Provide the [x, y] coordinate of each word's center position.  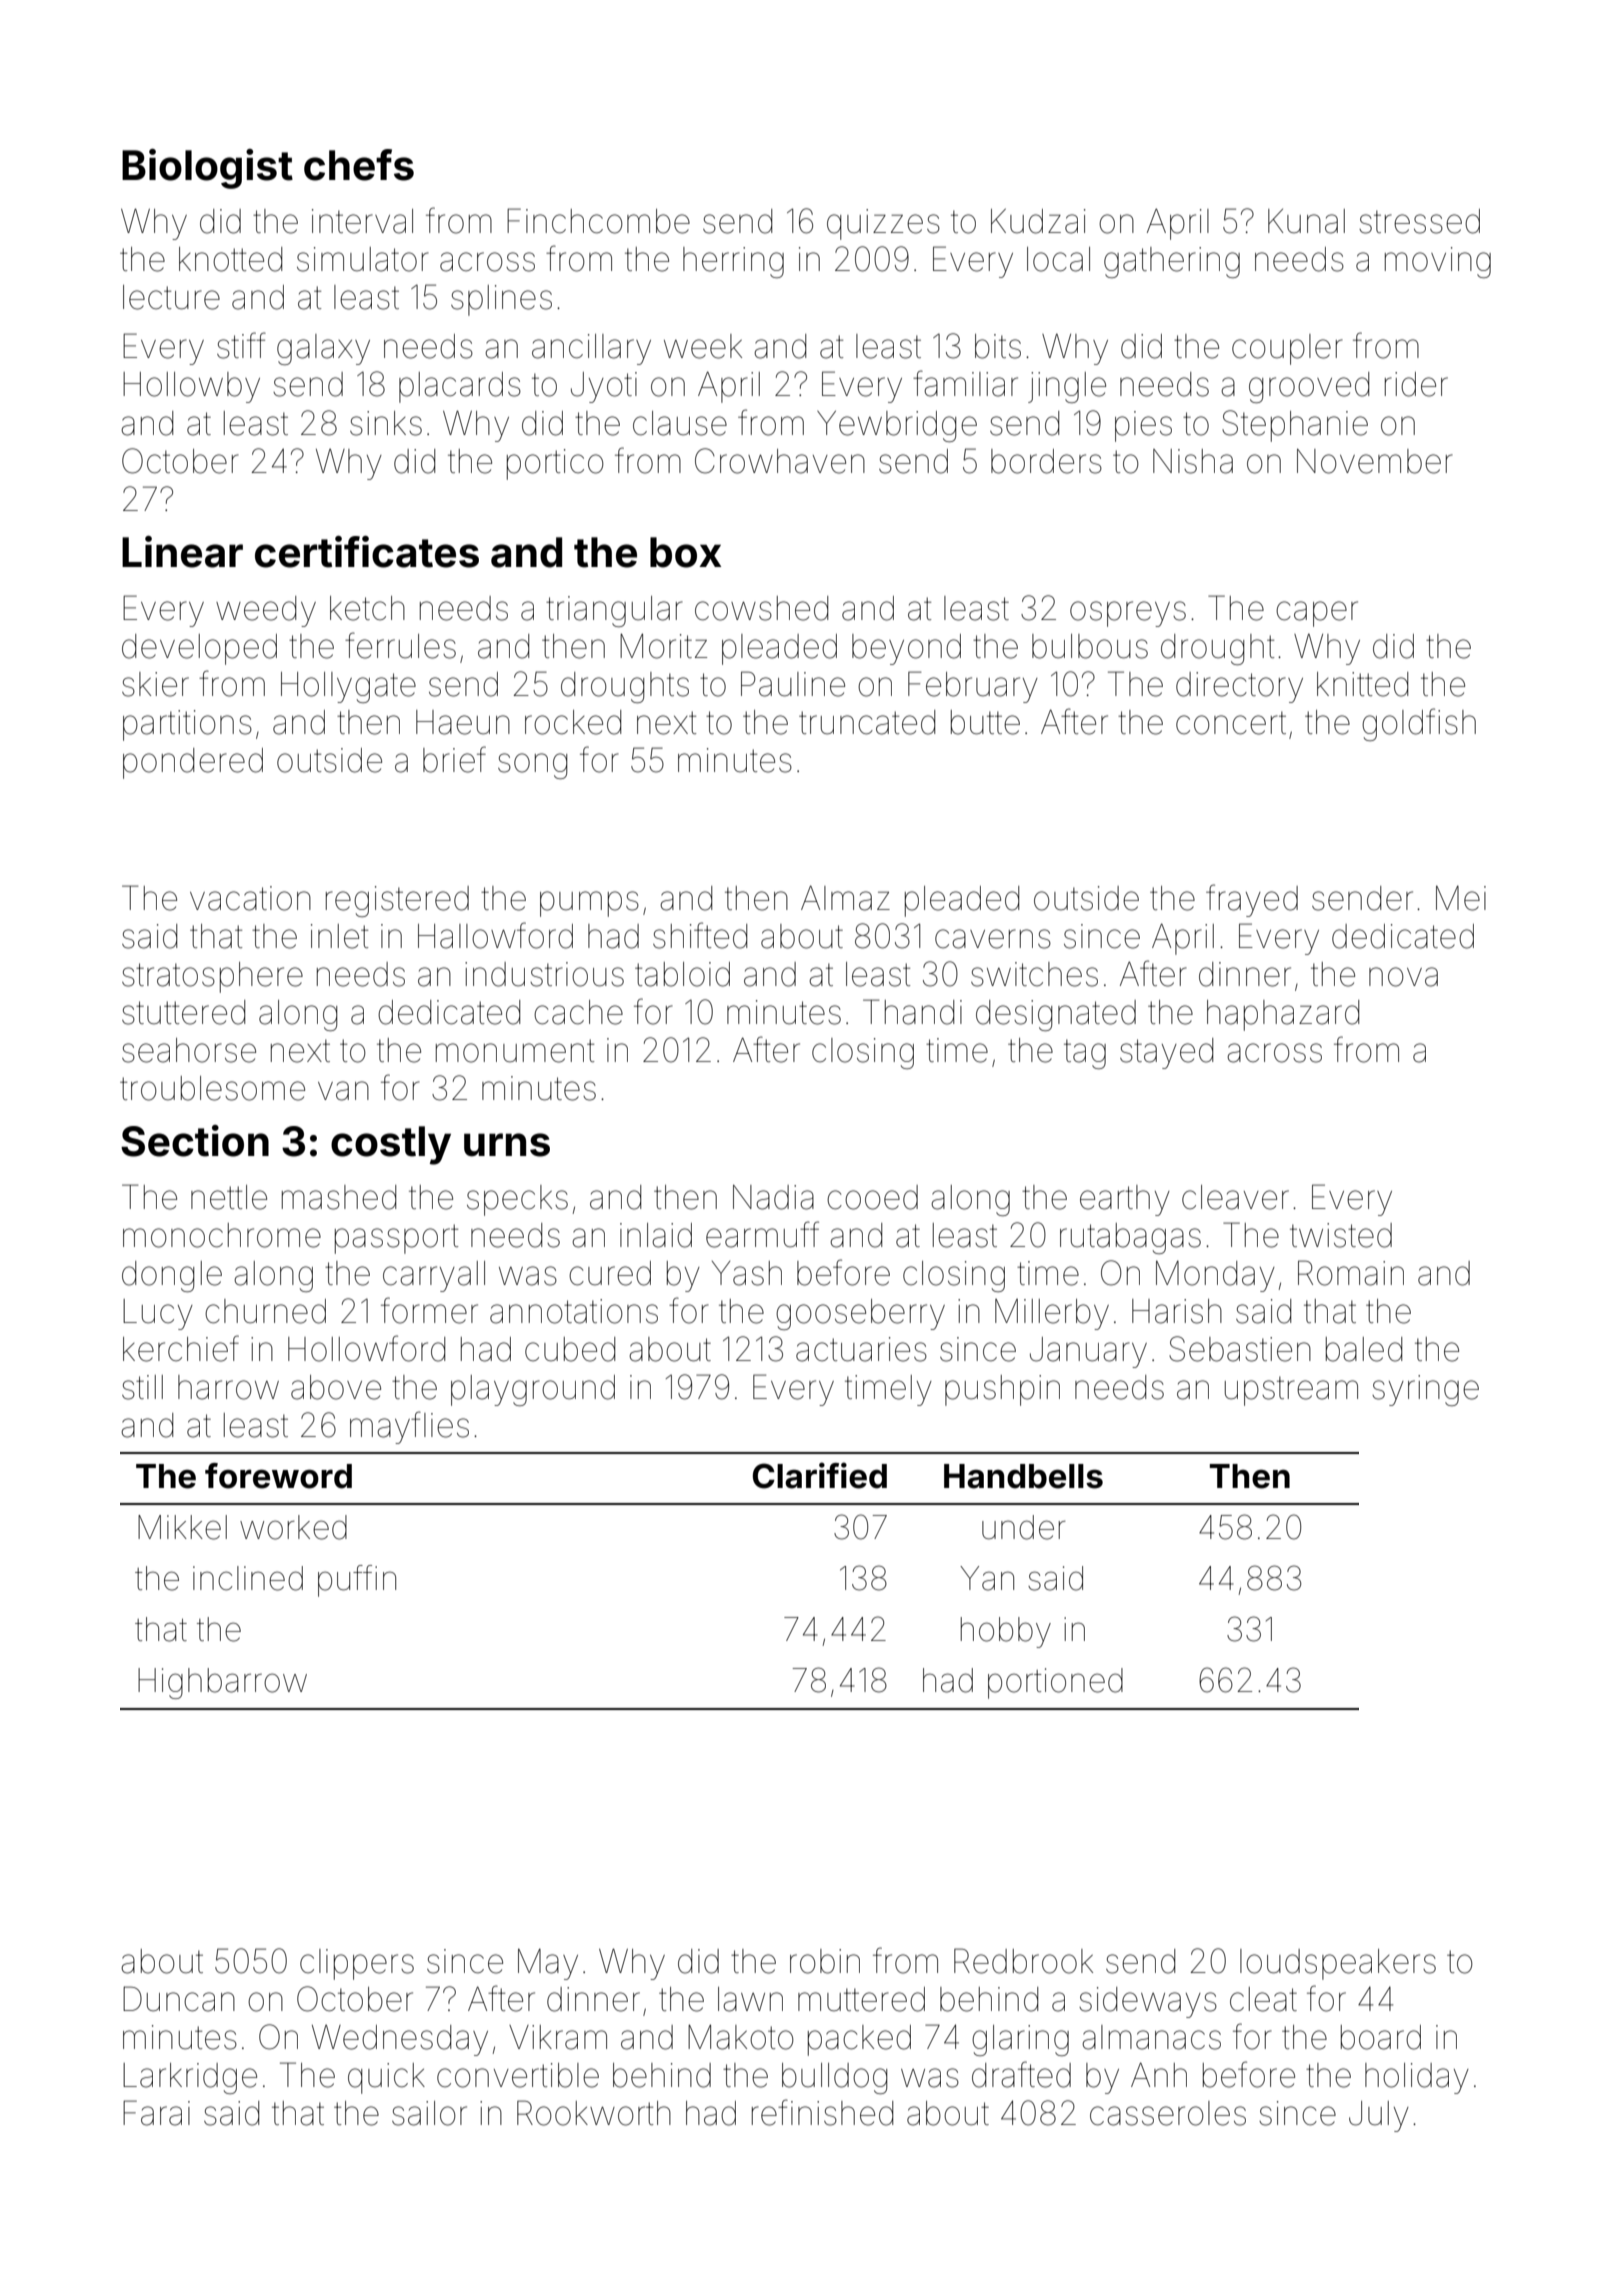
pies [1143, 426]
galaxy [323, 349]
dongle [172, 1276]
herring [733, 262]
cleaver [1235, 1197]
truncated [867, 722]
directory [1239, 687]
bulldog [834, 2078]
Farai [156, 2113]
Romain [1351, 1273]
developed [199, 649]
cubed [570, 1349]
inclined [248, 1578]
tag [1085, 1054]
